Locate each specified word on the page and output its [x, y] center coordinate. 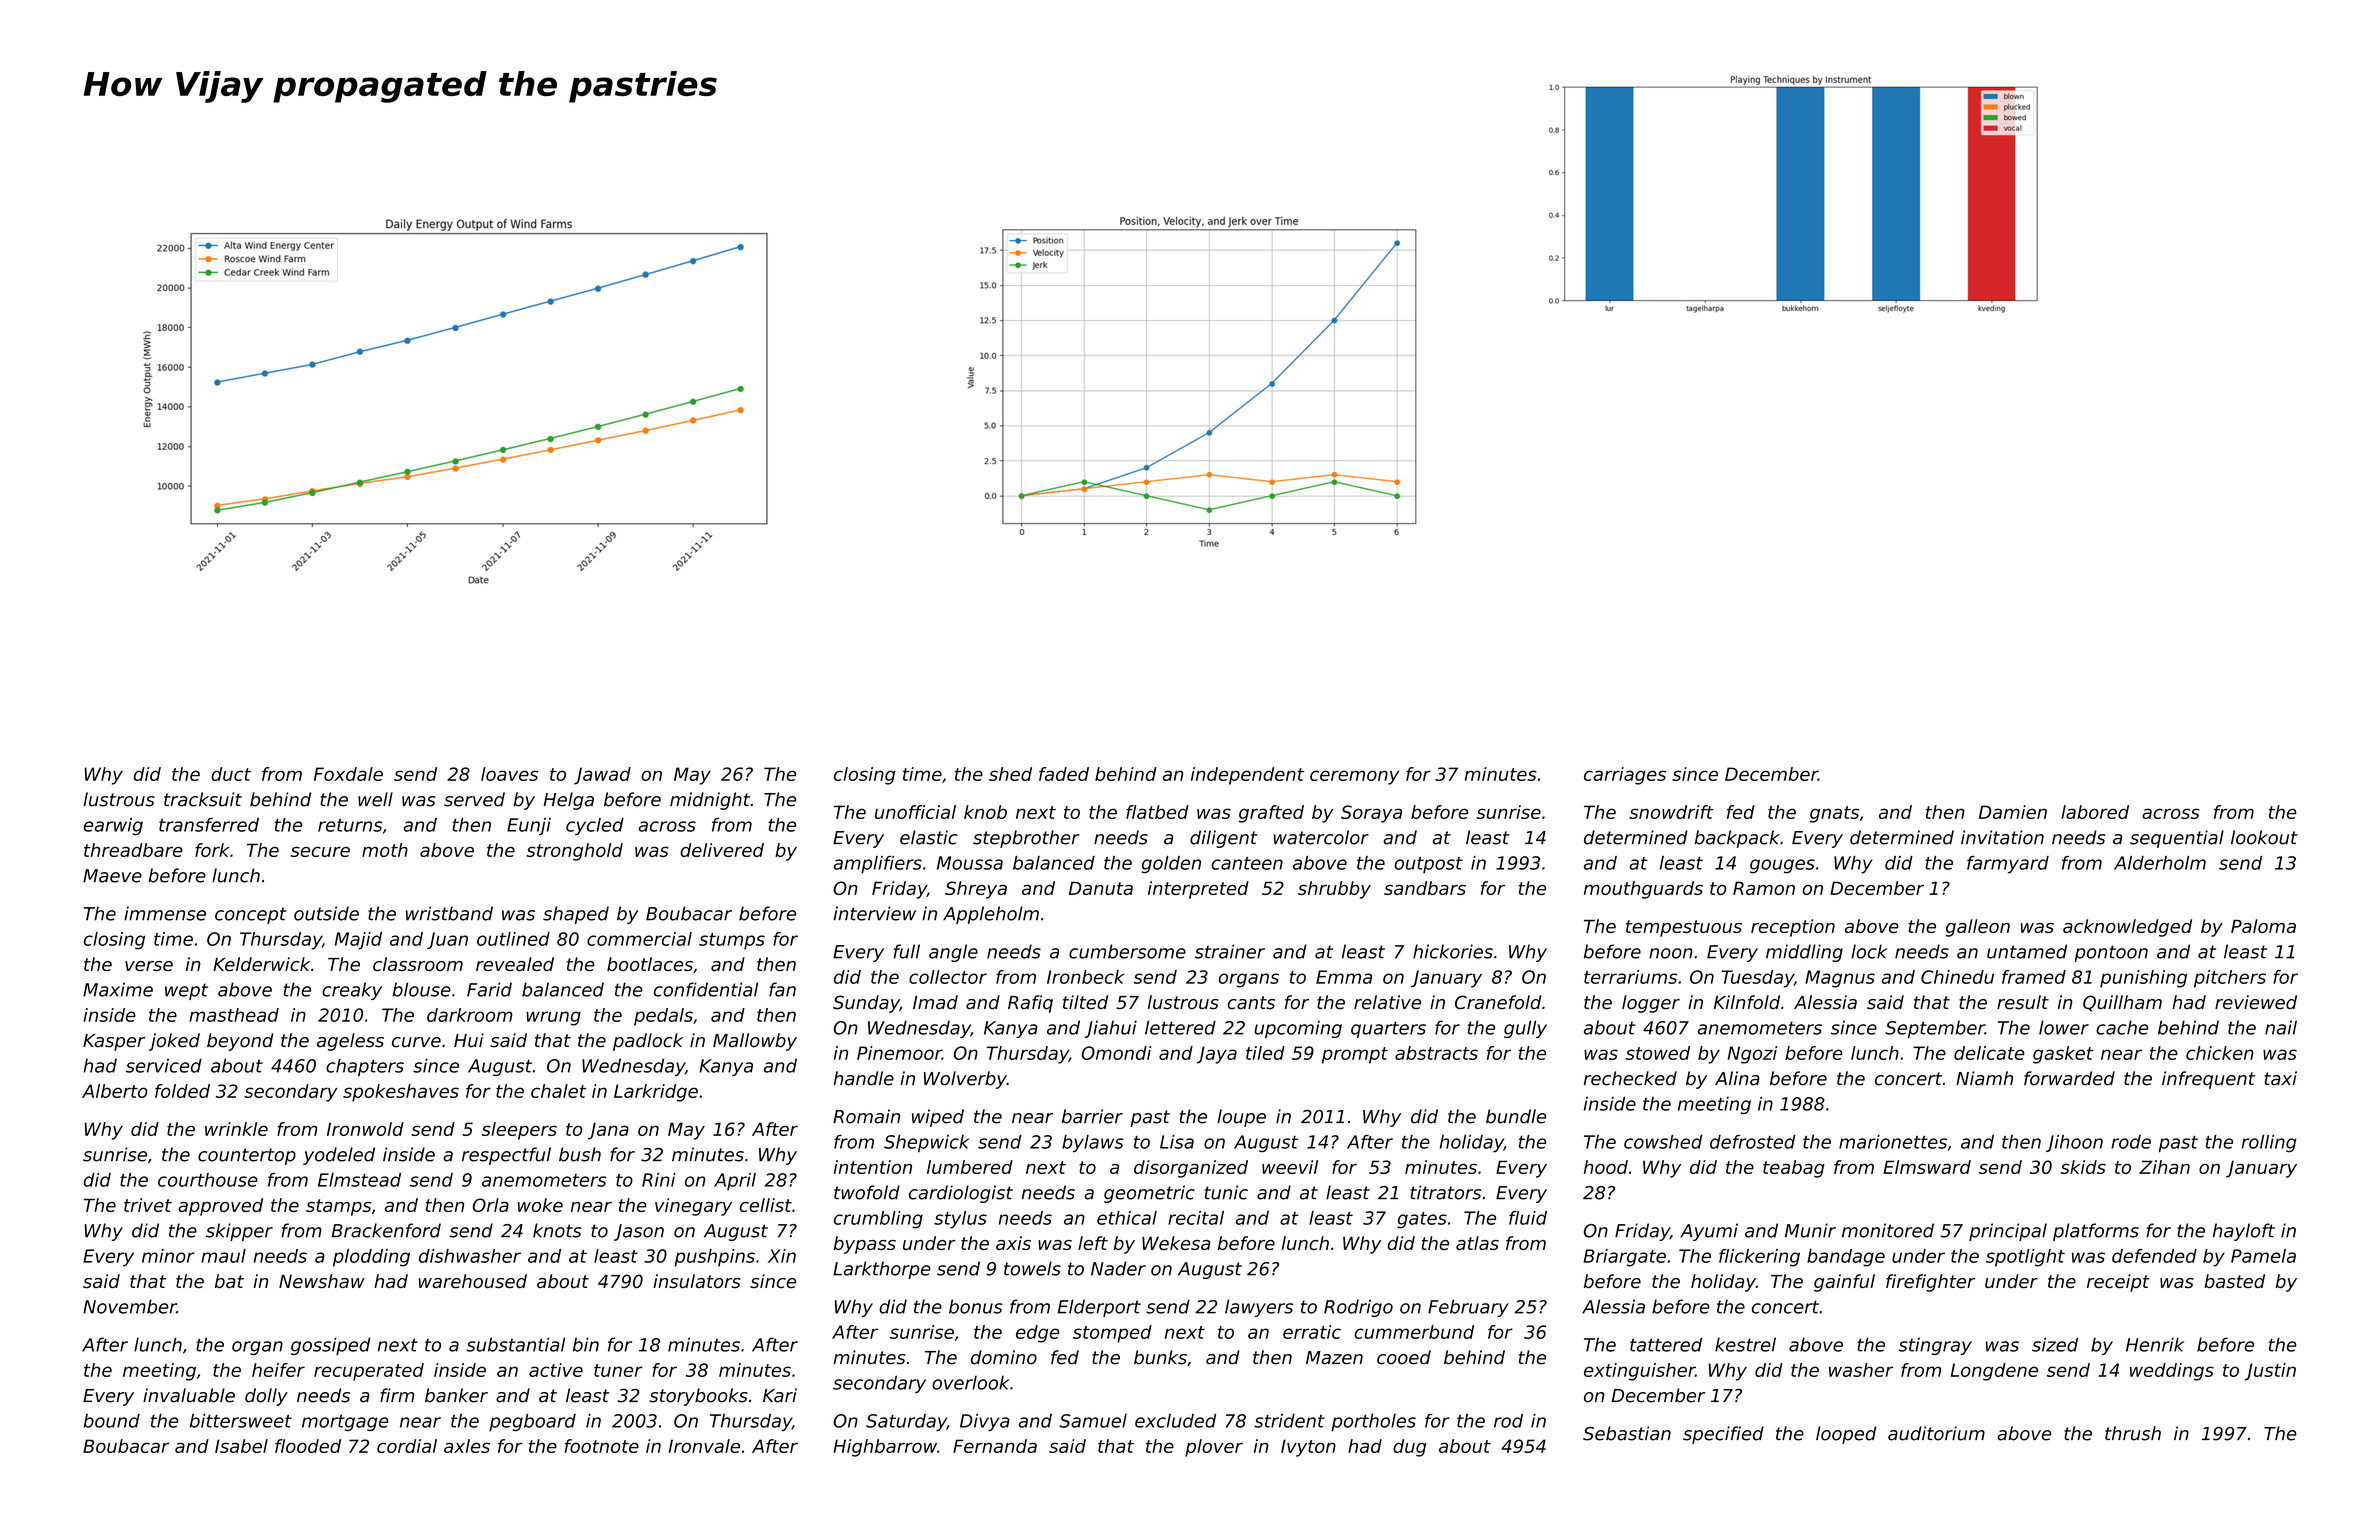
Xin [782, 1256]
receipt [2118, 1283]
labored [2095, 812]
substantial [515, 1344]
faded [1064, 774]
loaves [509, 774]
